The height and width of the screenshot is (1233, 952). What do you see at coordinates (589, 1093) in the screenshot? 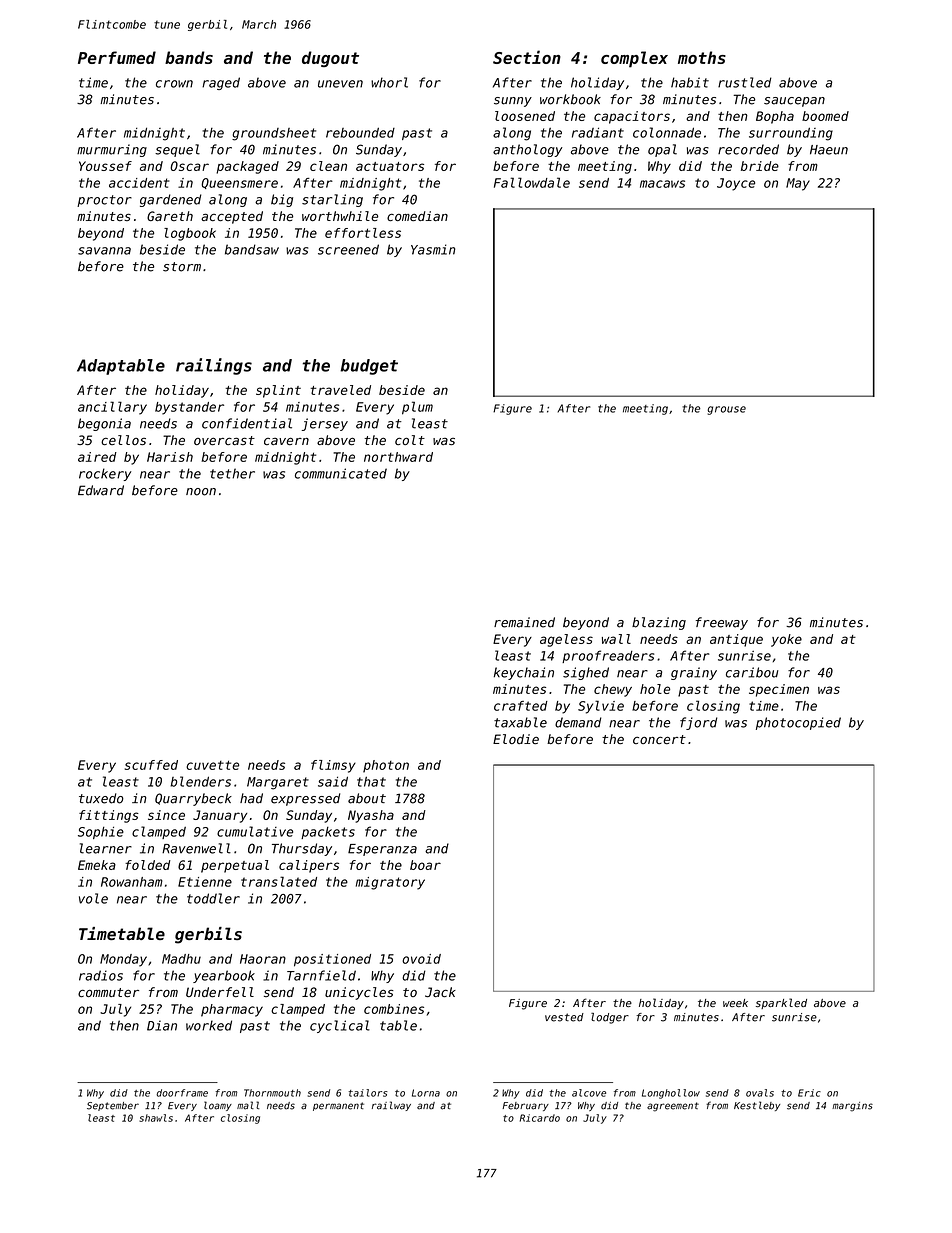
I see `alcove` at bounding box center [589, 1093].
